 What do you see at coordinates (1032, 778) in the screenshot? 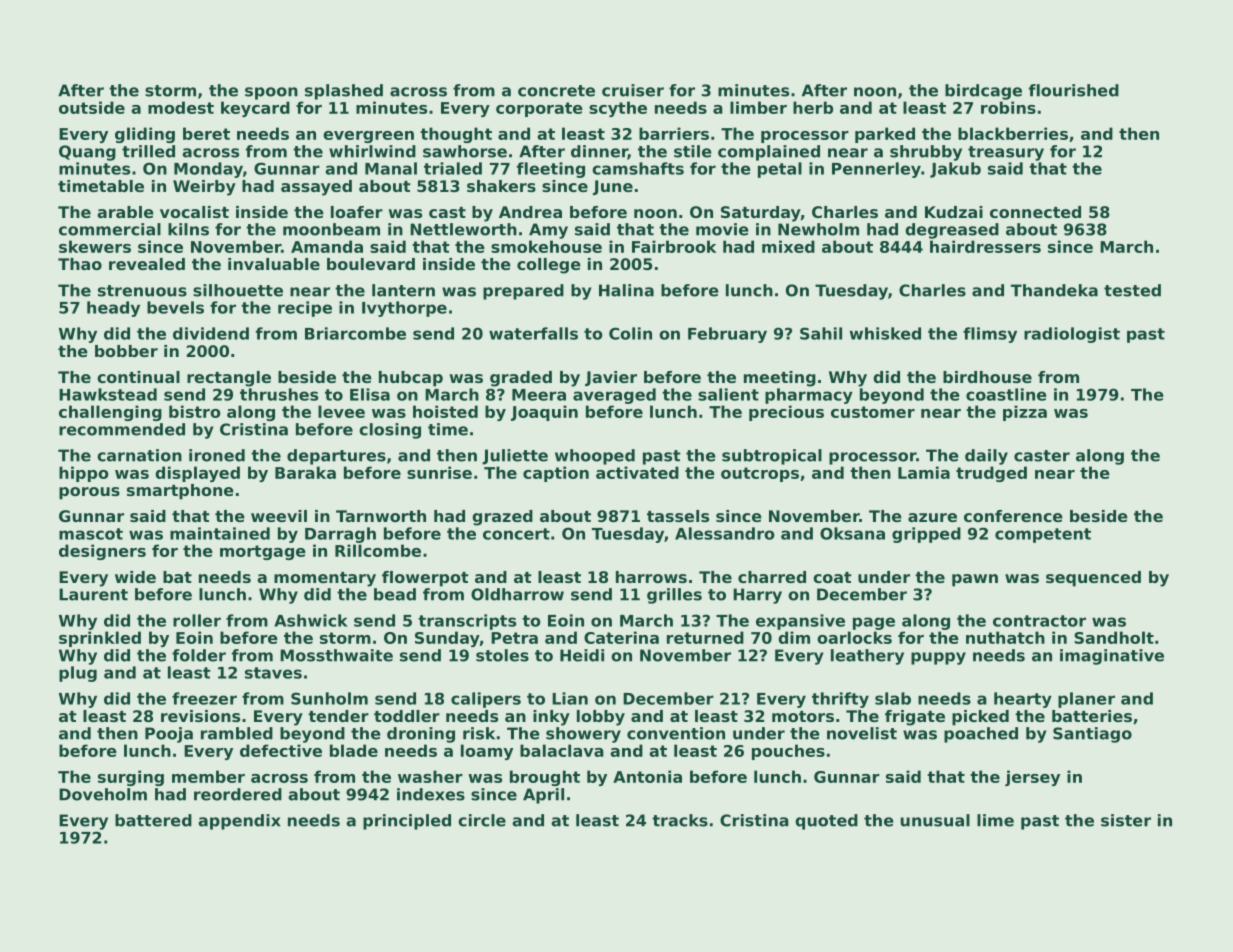
I see `jersey` at bounding box center [1032, 778].
